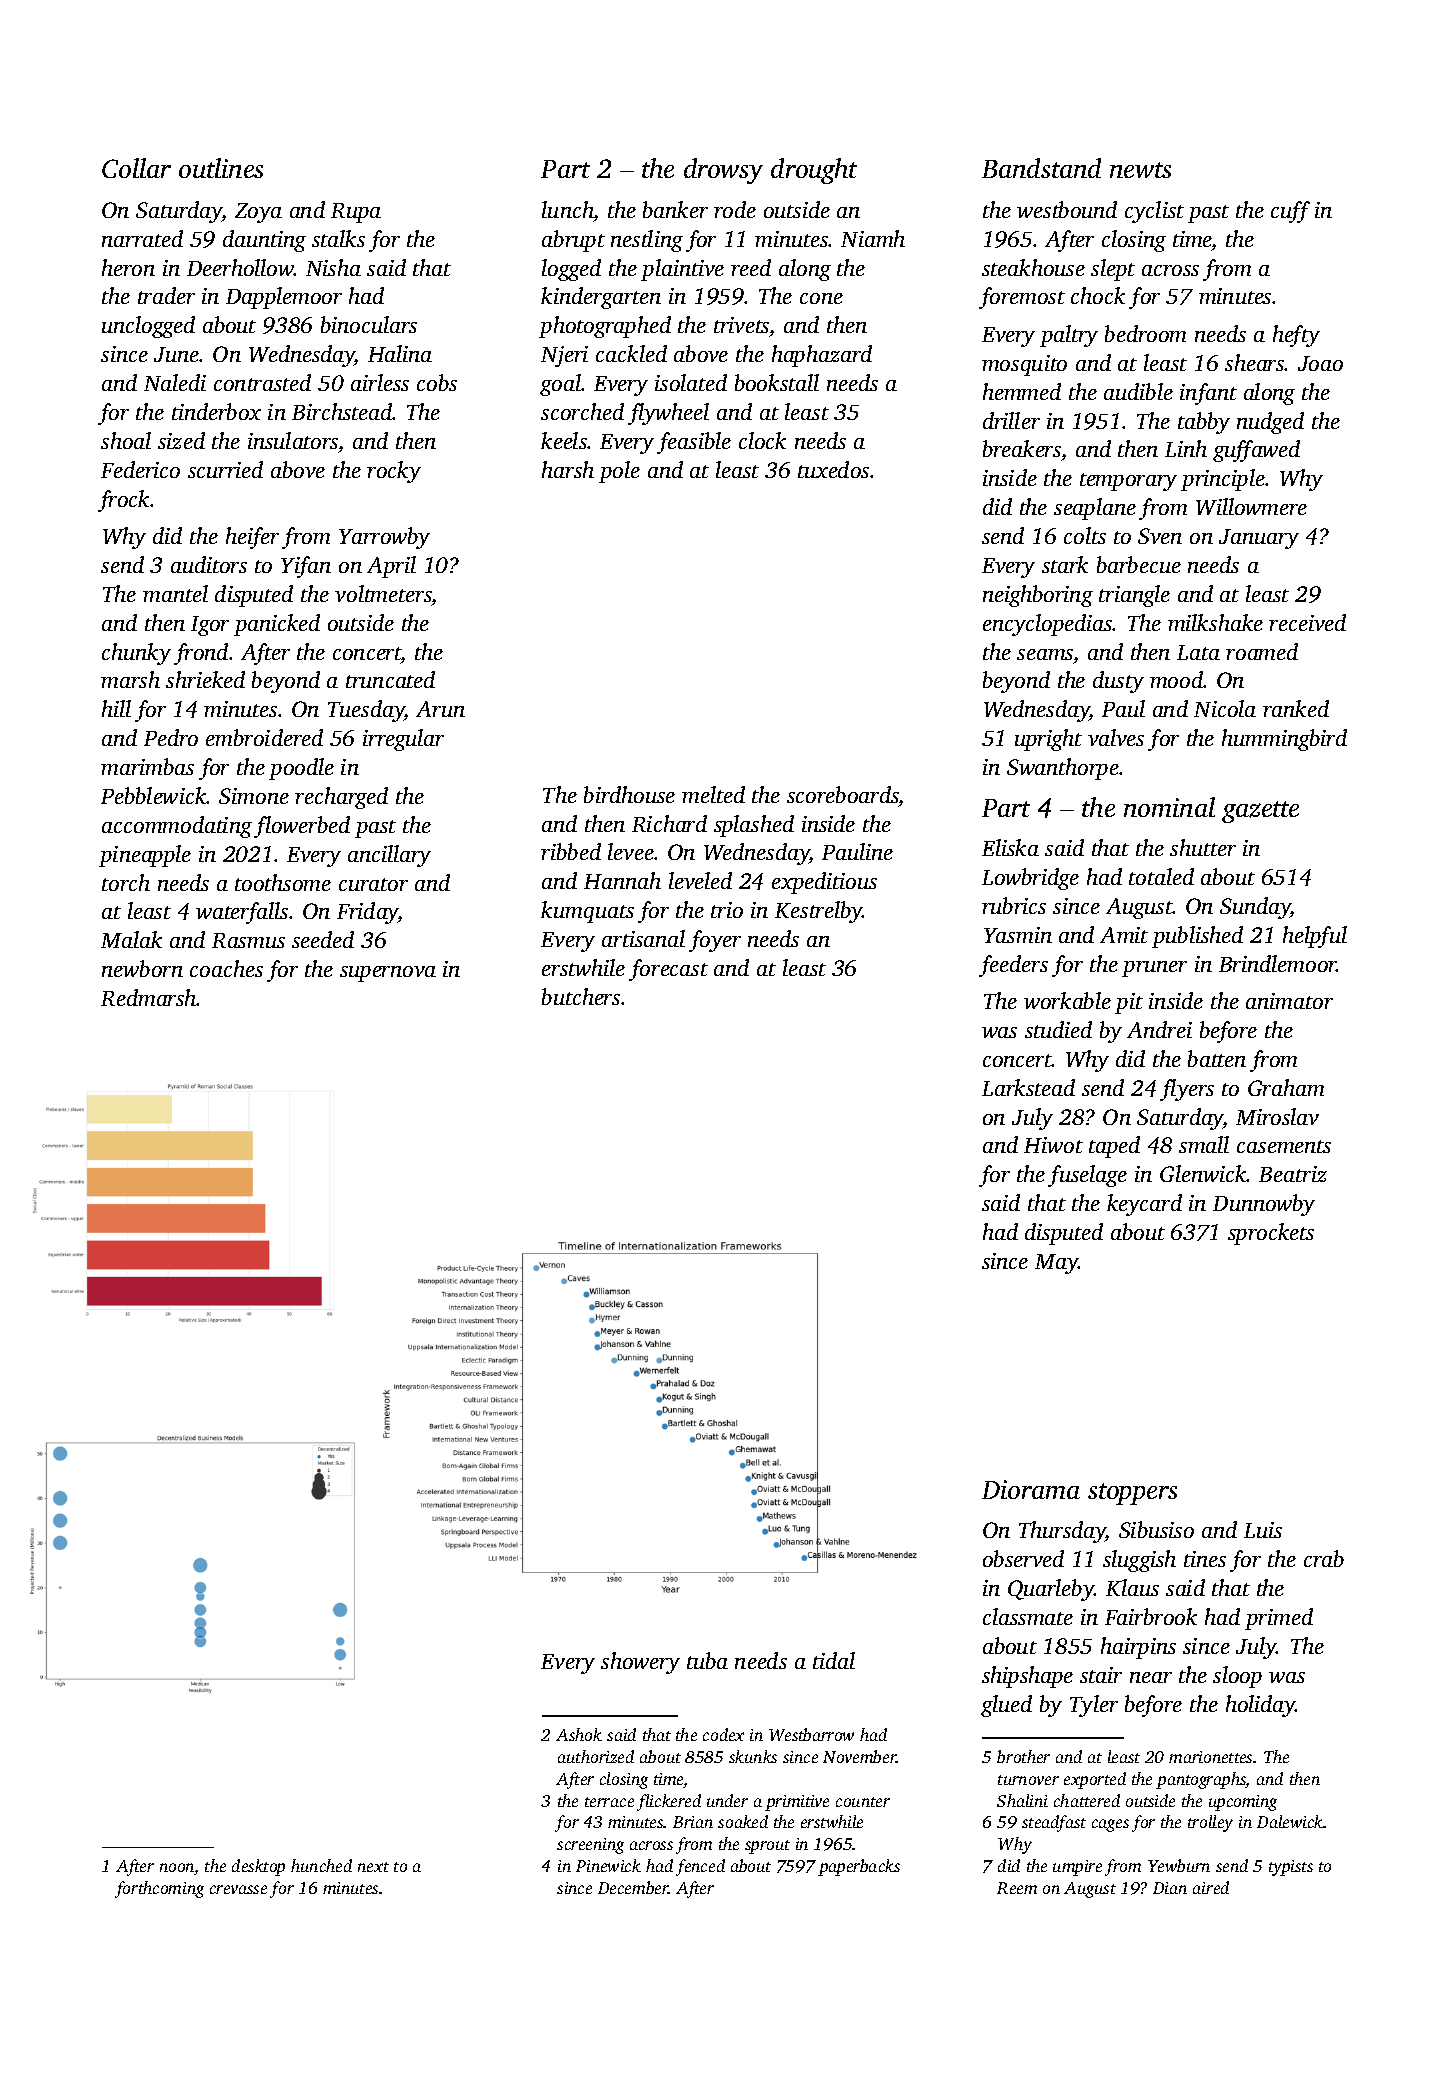  I want to click on cyclist, so click(1154, 212).
